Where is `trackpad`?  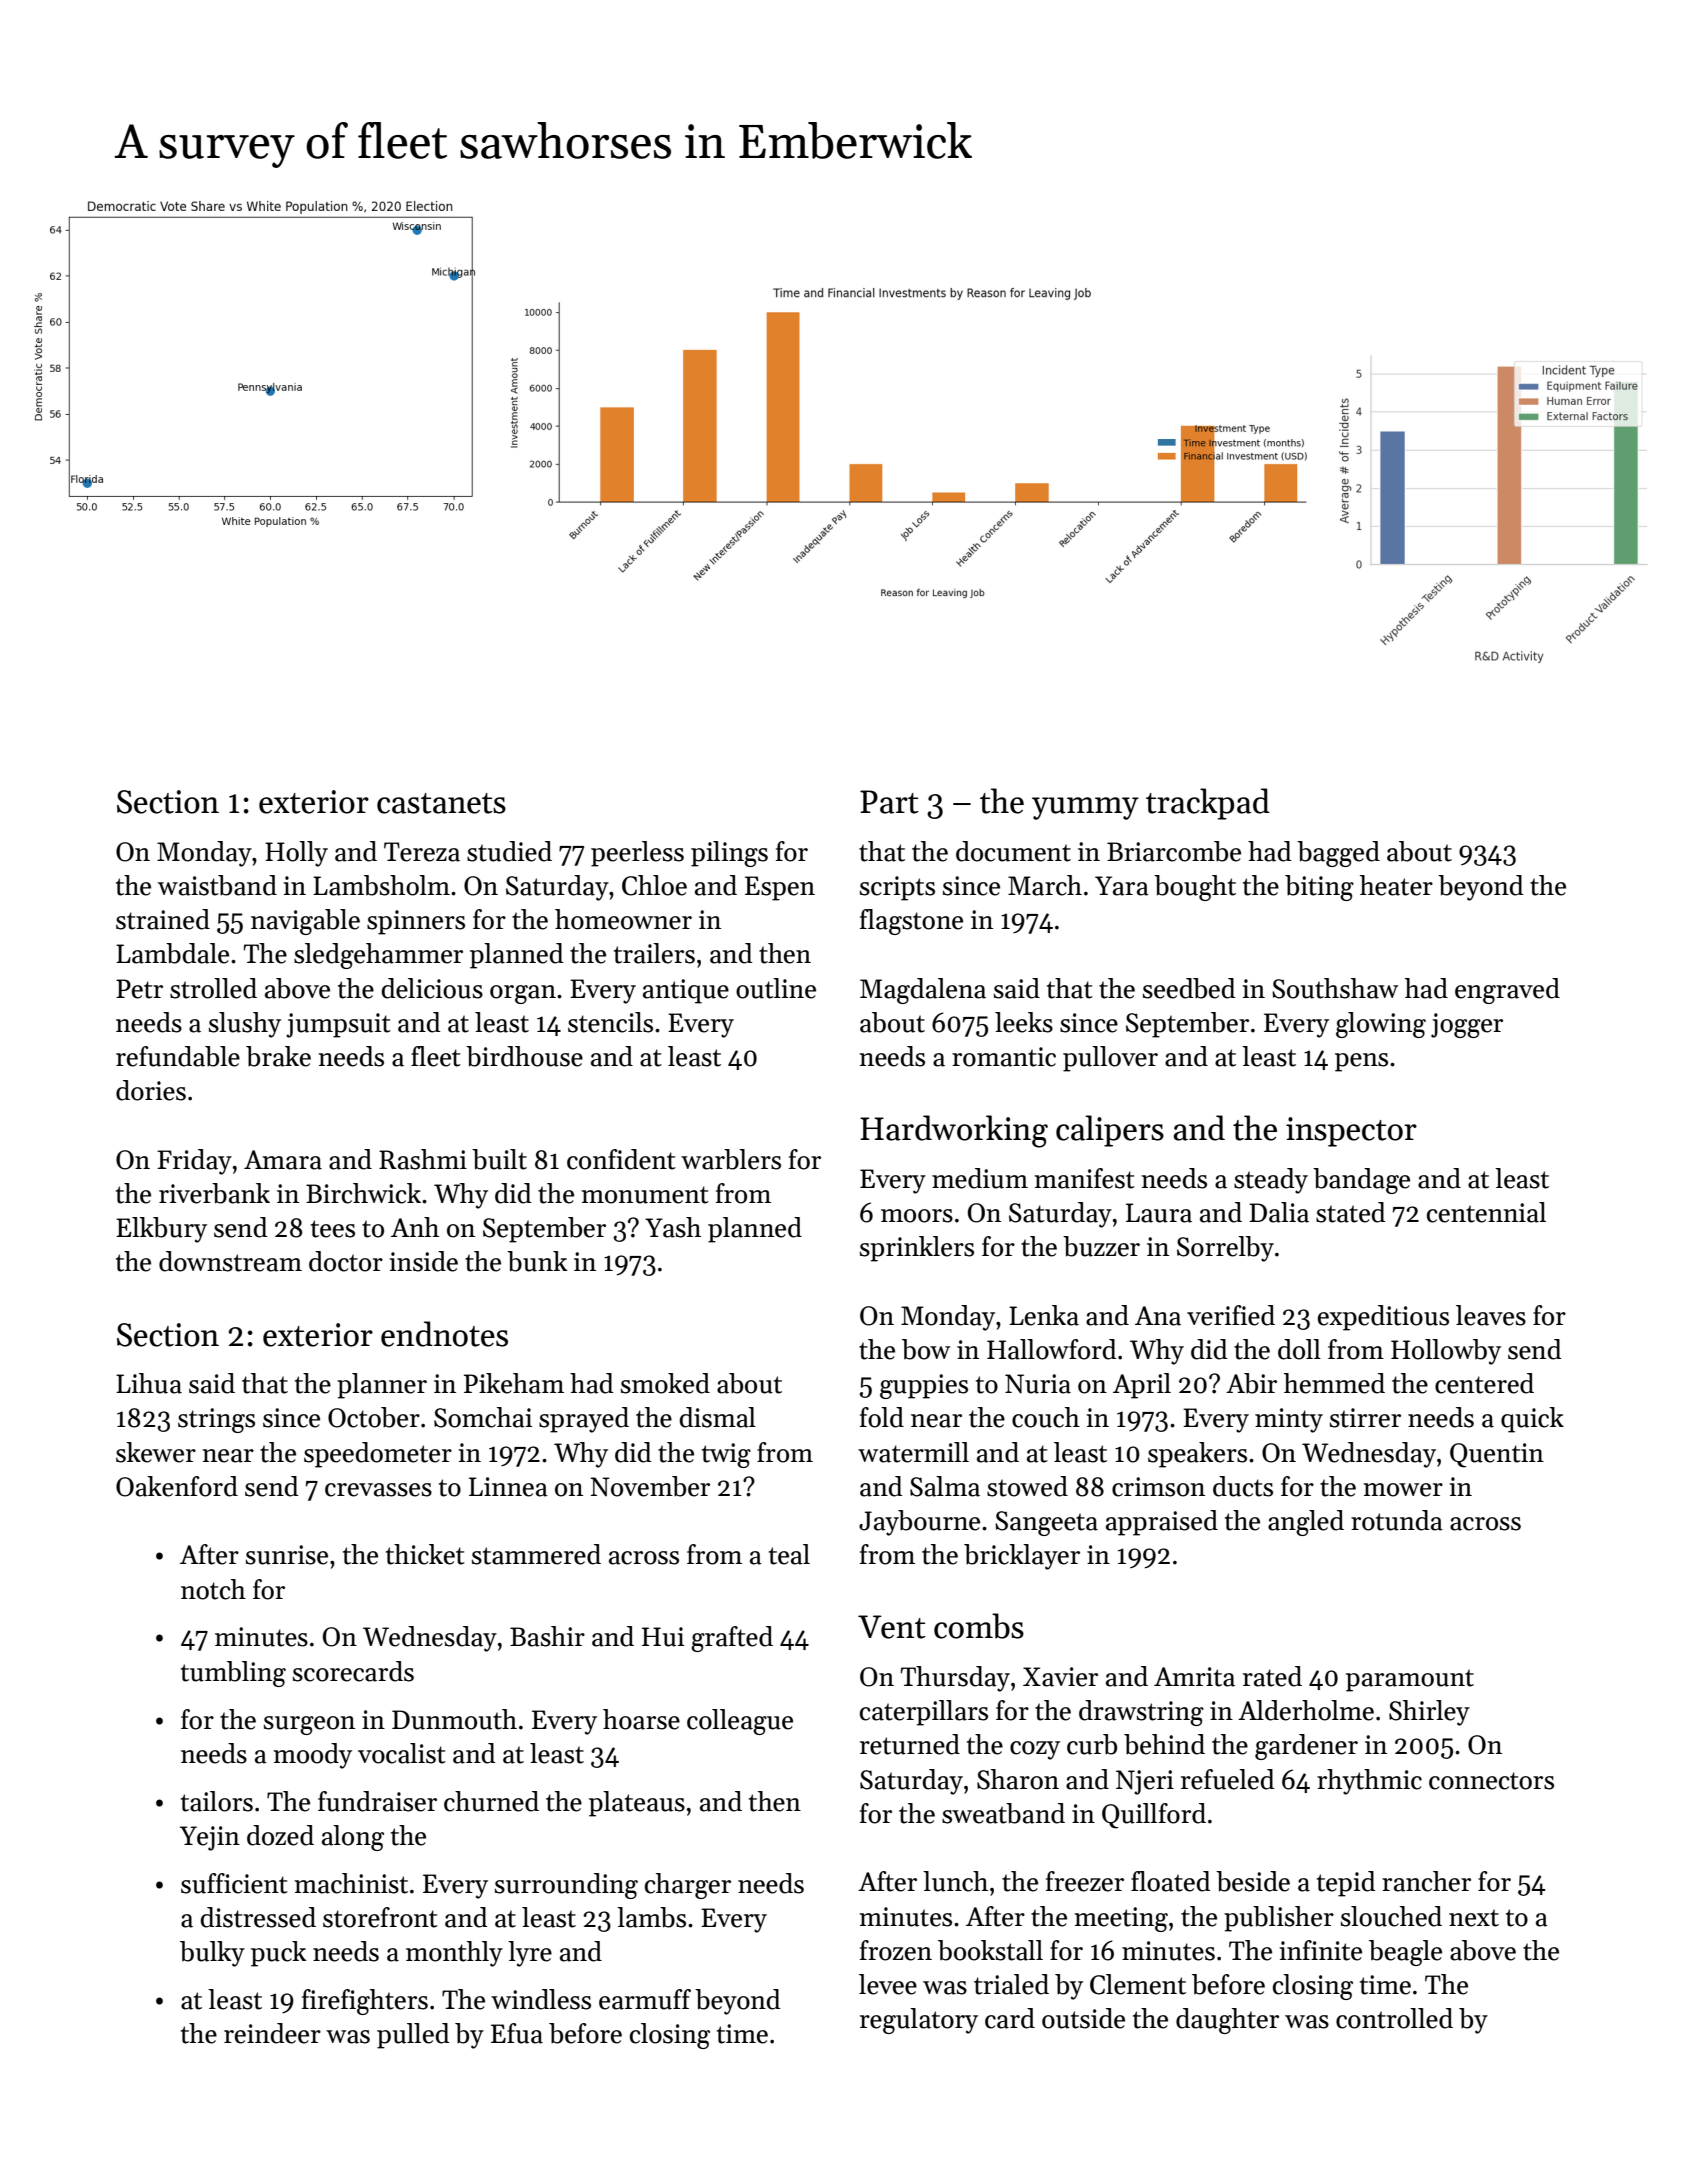 trackpad is located at coordinates (1208, 804).
